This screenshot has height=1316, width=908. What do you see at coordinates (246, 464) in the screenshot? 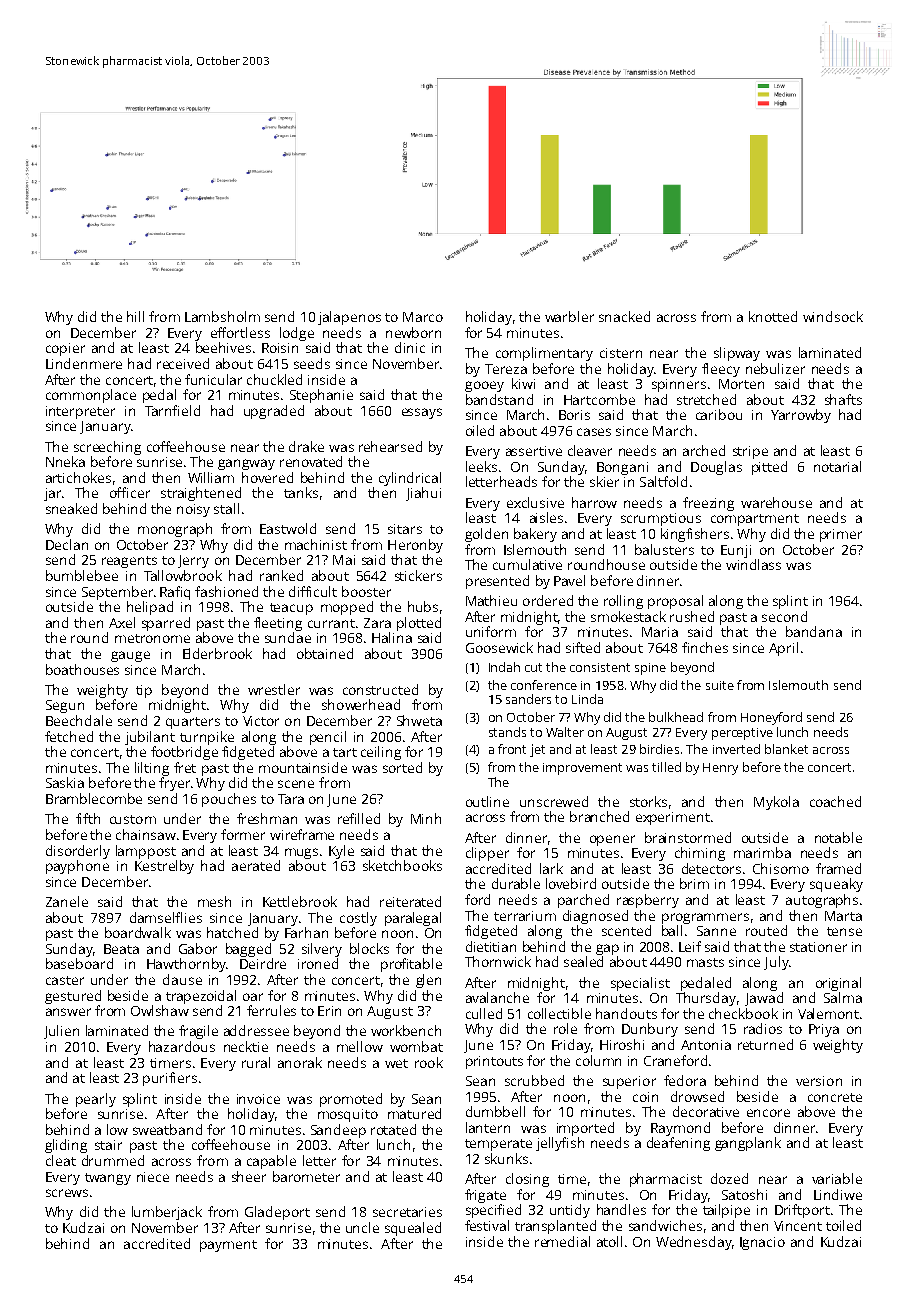
I see `gangway` at bounding box center [246, 464].
